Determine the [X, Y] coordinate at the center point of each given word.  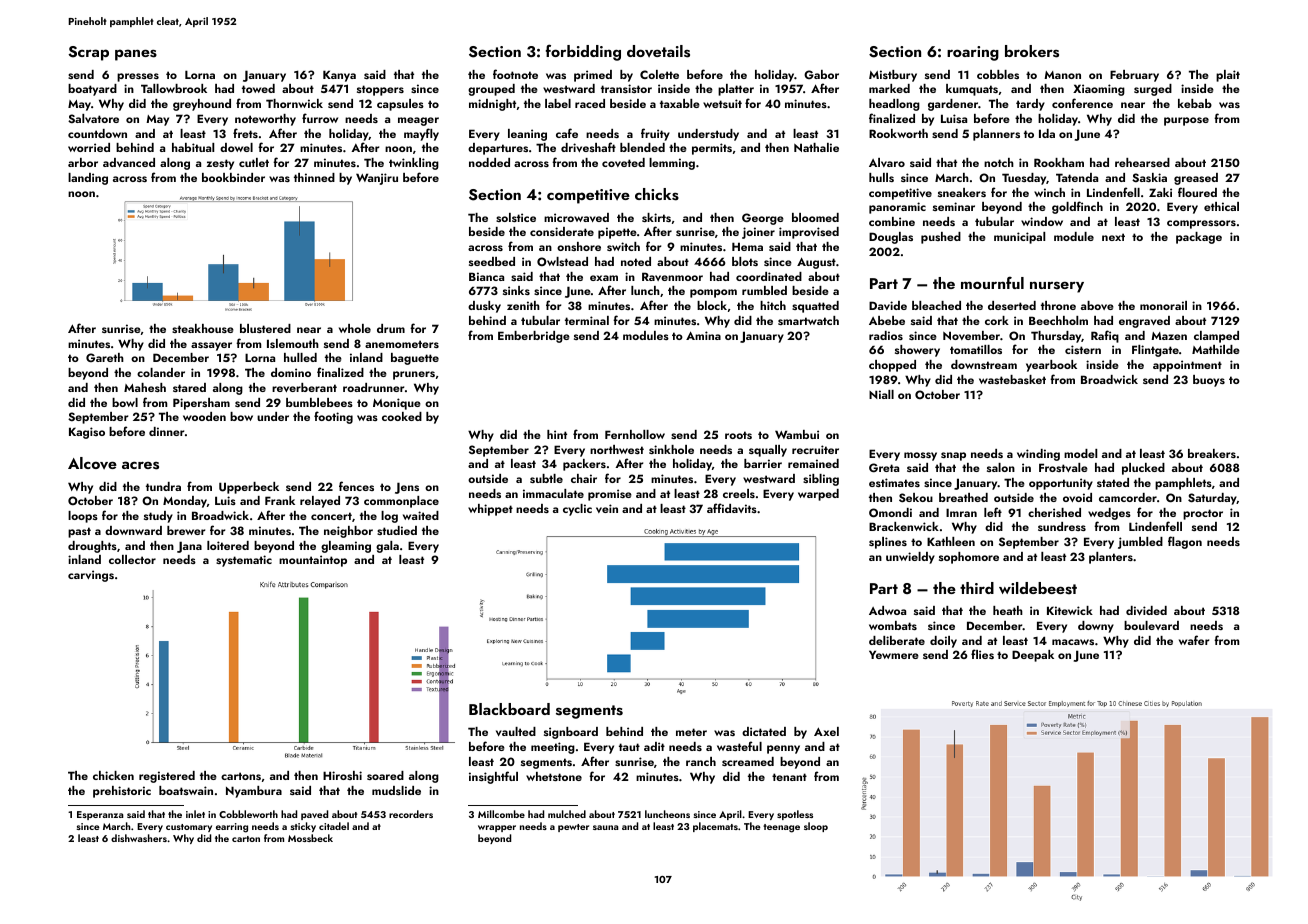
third [977, 588]
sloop [816, 827]
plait [1228, 76]
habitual [193, 147]
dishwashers [139, 838]
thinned [314, 177]
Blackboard [509, 709]
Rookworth [898, 133]
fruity [655, 134]
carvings [91, 576]
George [763, 219]
